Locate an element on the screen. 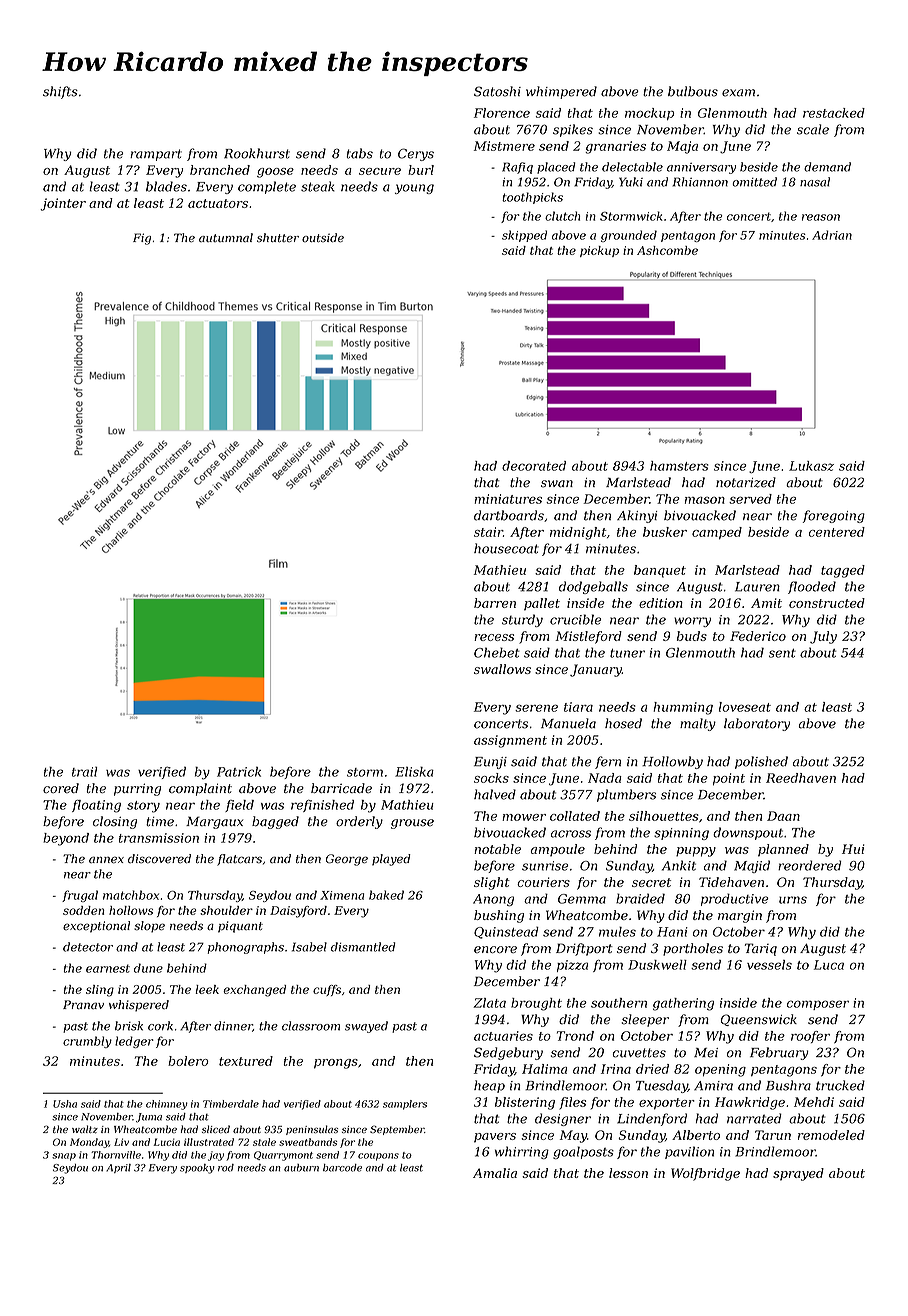 The height and width of the screenshot is (1316, 908). blades is located at coordinates (166, 186).
